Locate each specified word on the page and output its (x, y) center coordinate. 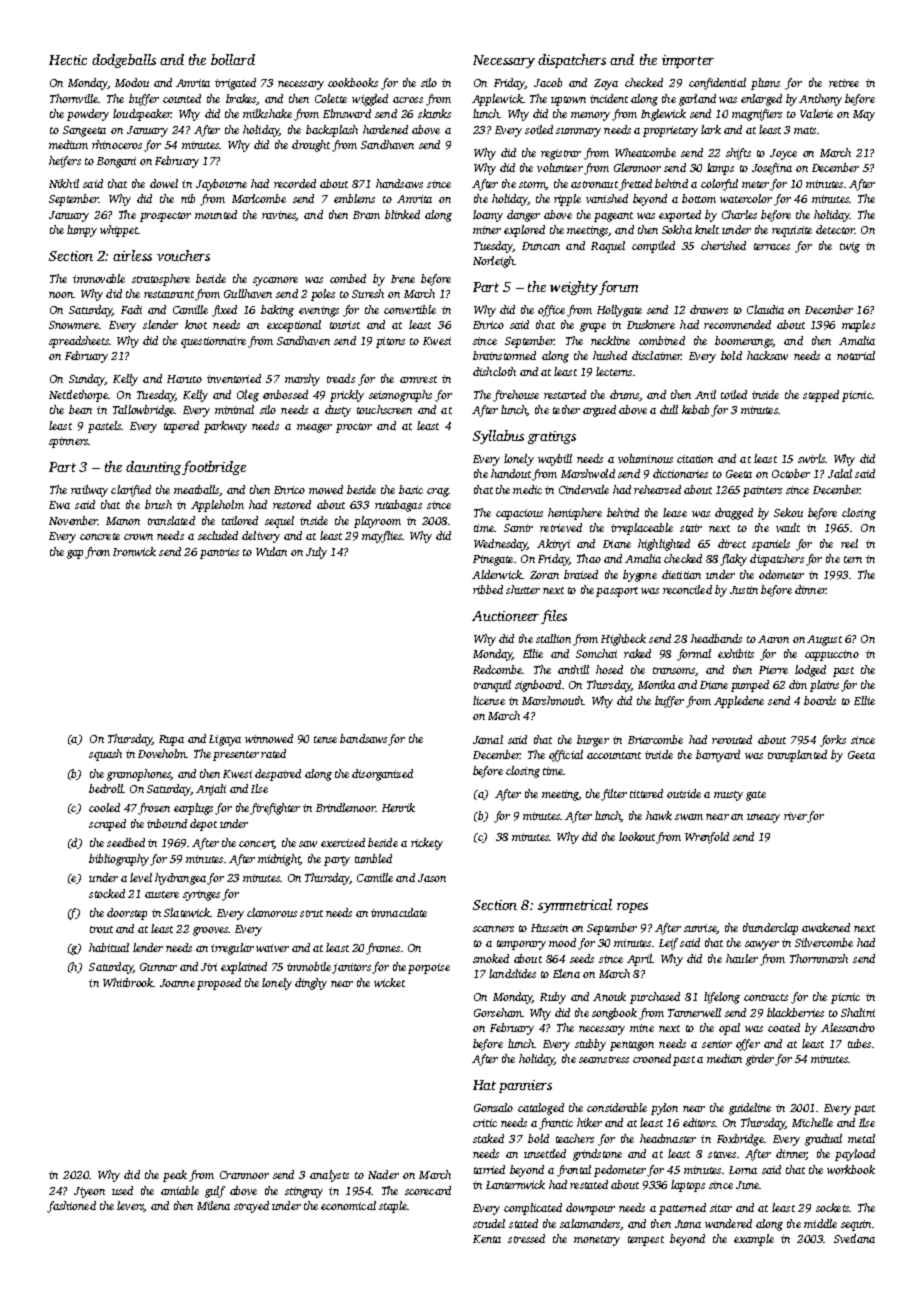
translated (171, 520)
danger (523, 216)
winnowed (269, 738)
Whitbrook (128, 982)
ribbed (488, 589)
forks (833, 741)
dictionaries (680, 473)
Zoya (606, 84)
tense (325, 739)
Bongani (116, 162)
